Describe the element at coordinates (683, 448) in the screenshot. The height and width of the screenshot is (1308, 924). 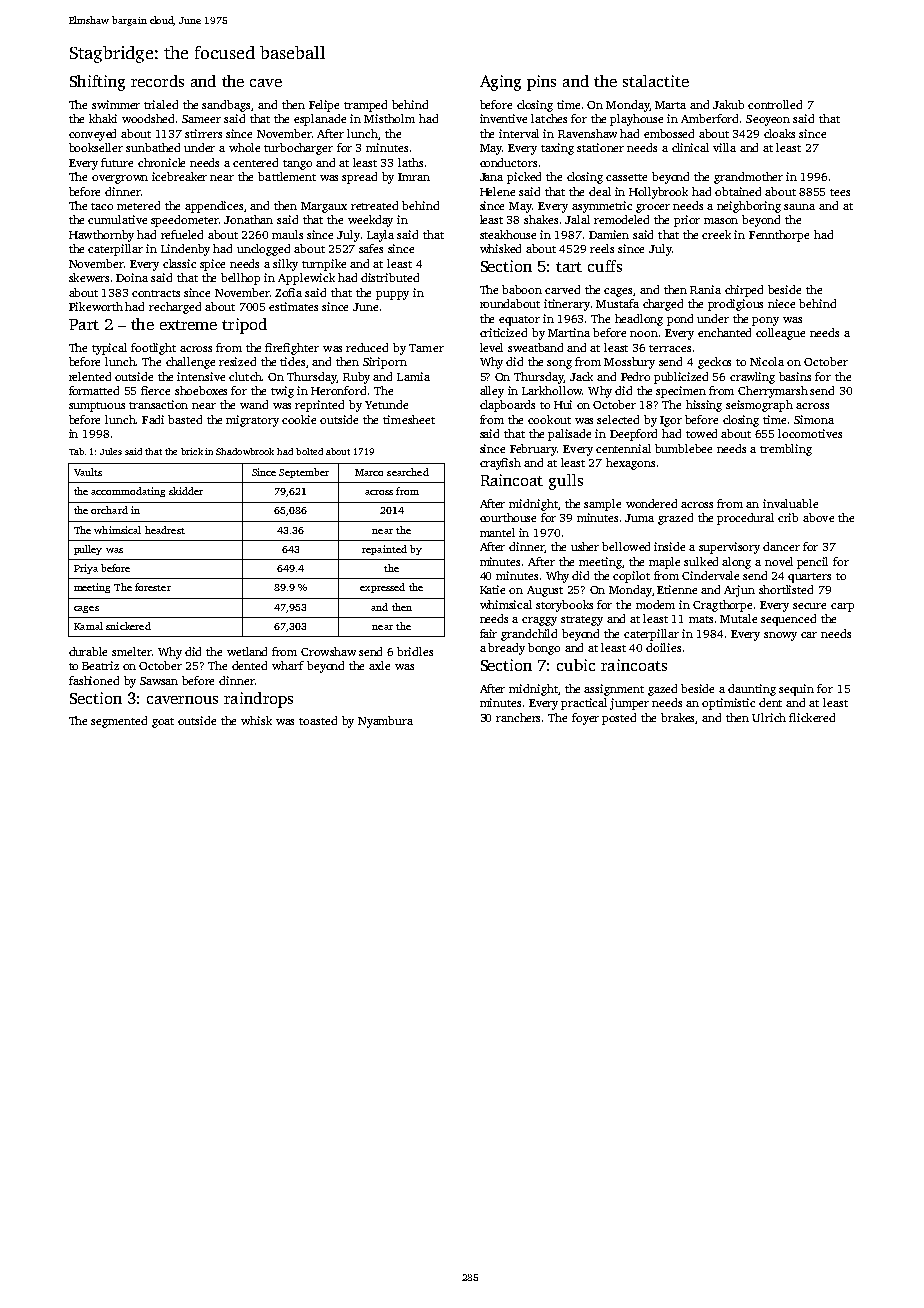
I see `bumblebee` at that location.
